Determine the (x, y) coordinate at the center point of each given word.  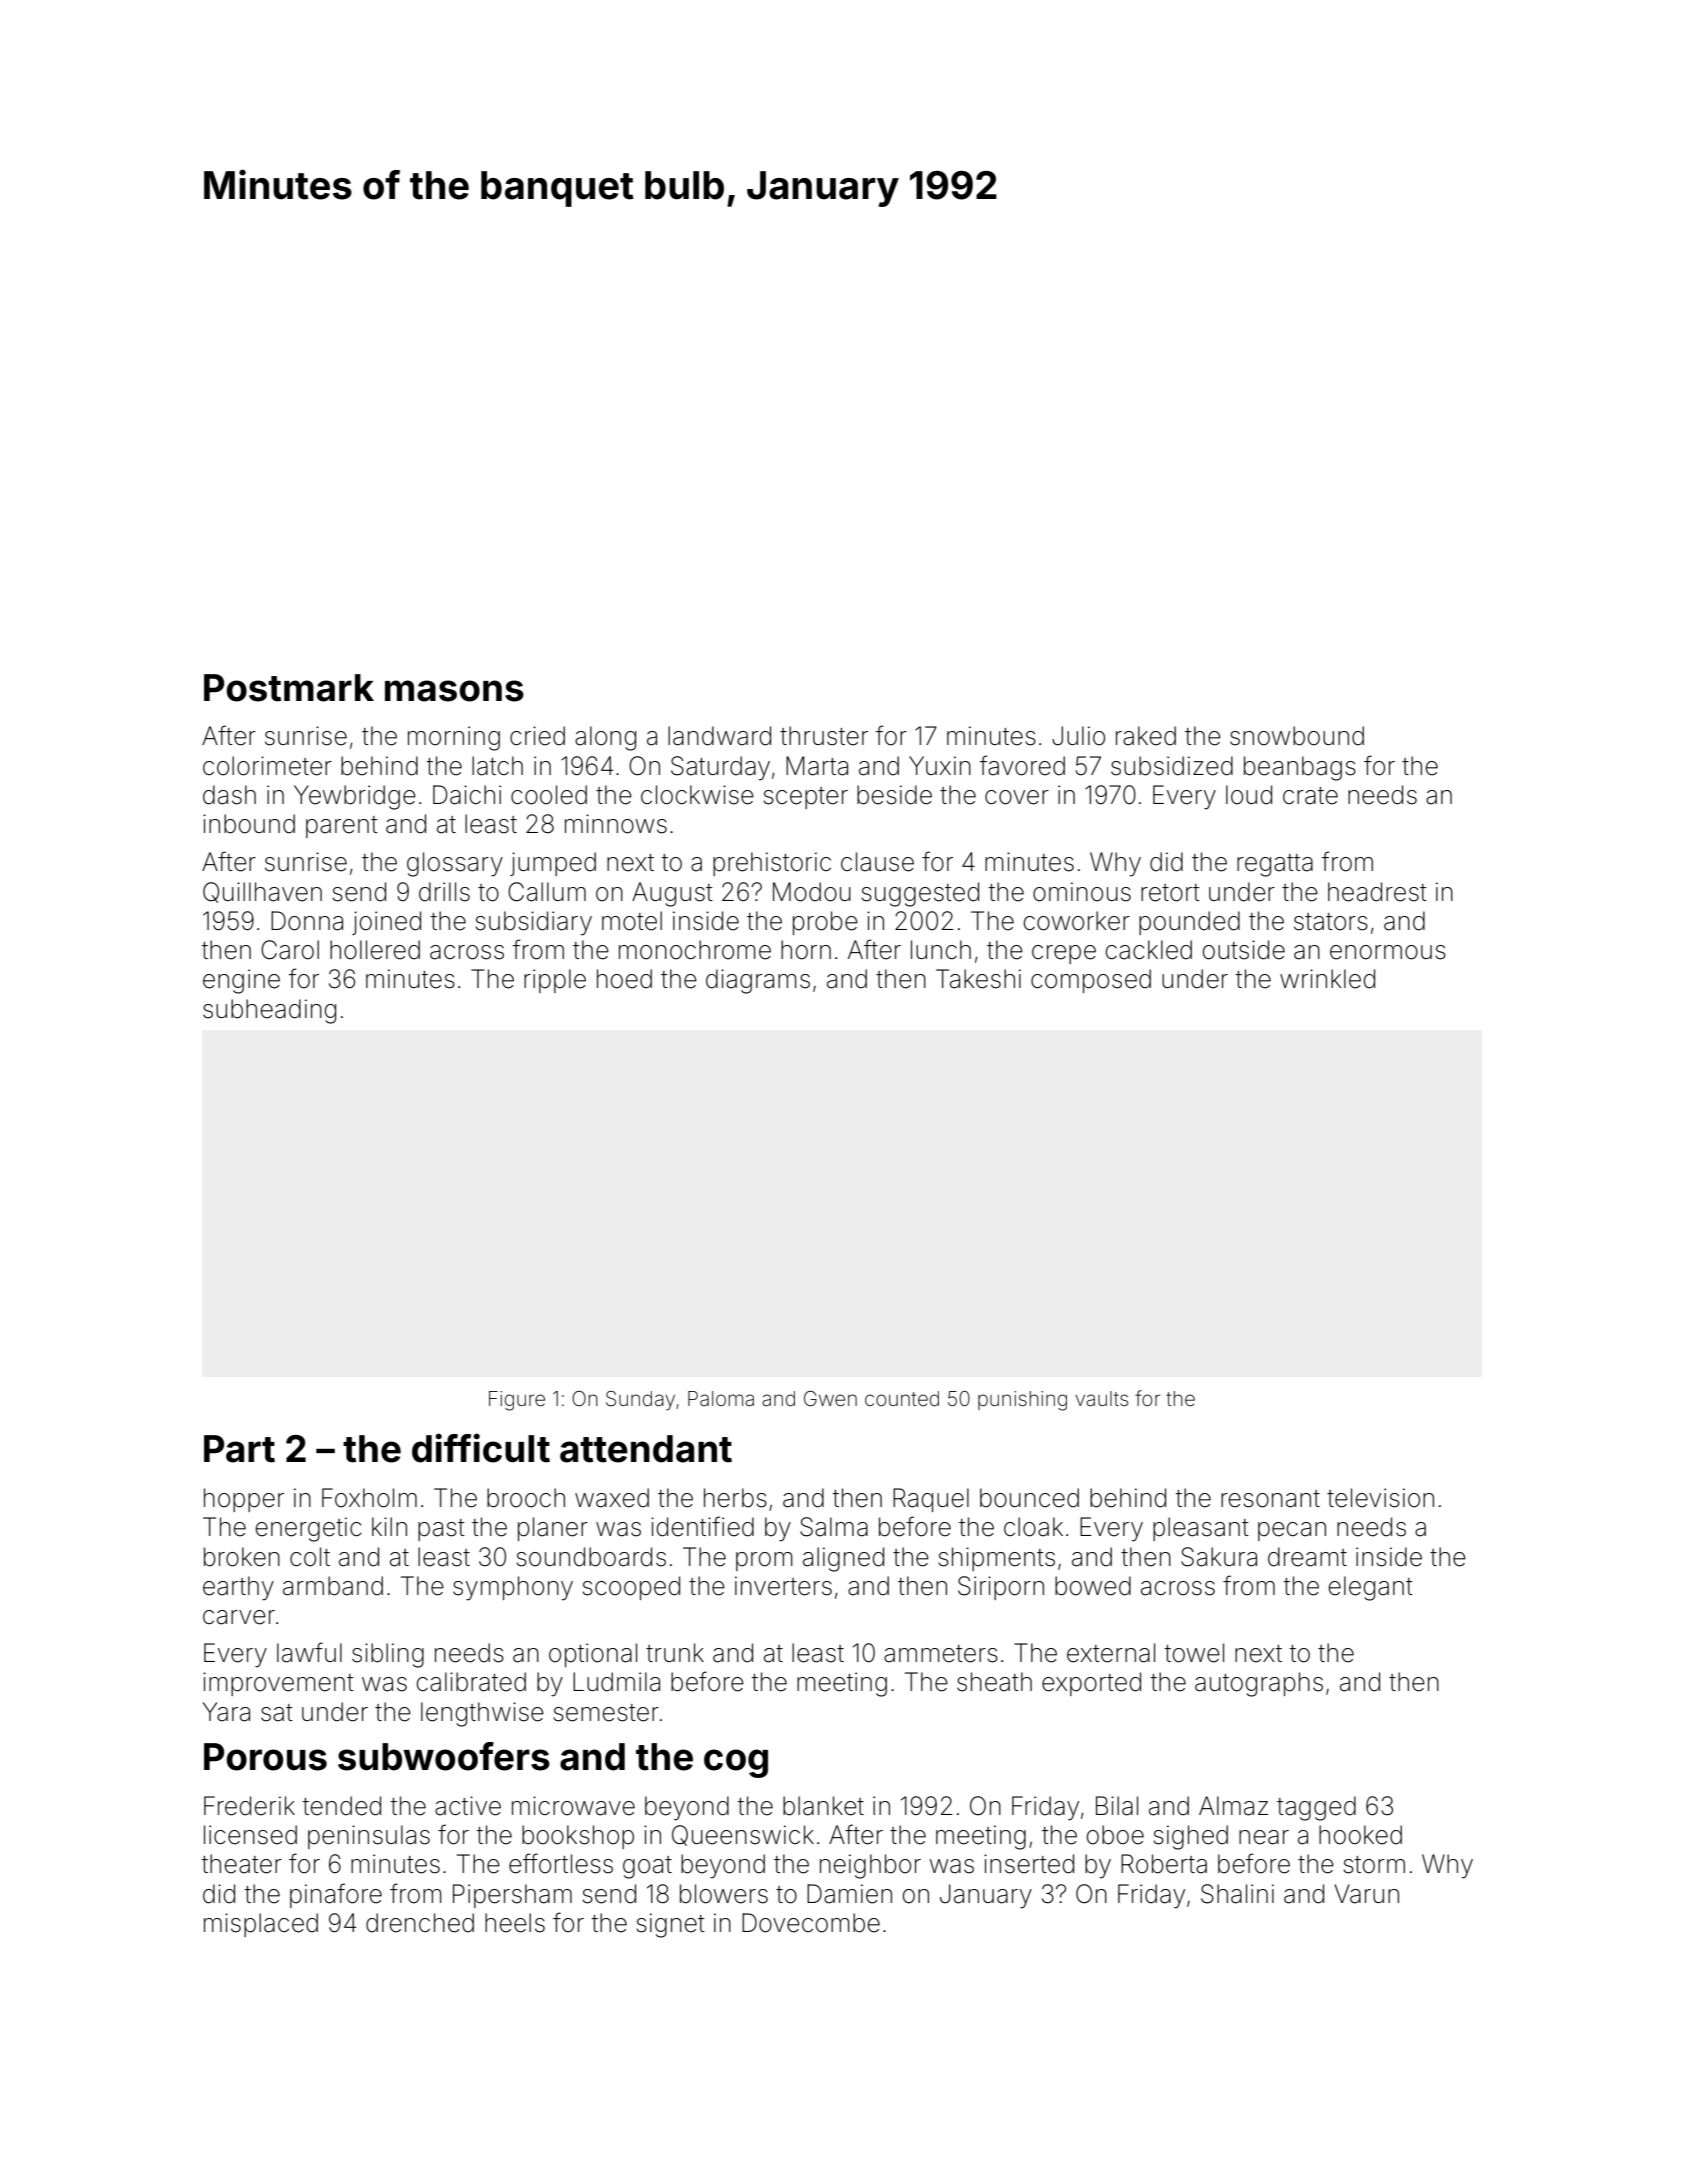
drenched (420, 1923)
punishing (1022, 1401)
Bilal (1117, 1806)
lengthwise (482, 1714)
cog (736, 1763)
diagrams (758, 981)
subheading (269, 1011)
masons (454, 691)
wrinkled (1327, 979)
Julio (1078, 736)
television (1380, 1498)
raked (1146, 736)
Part (239, 1449)
